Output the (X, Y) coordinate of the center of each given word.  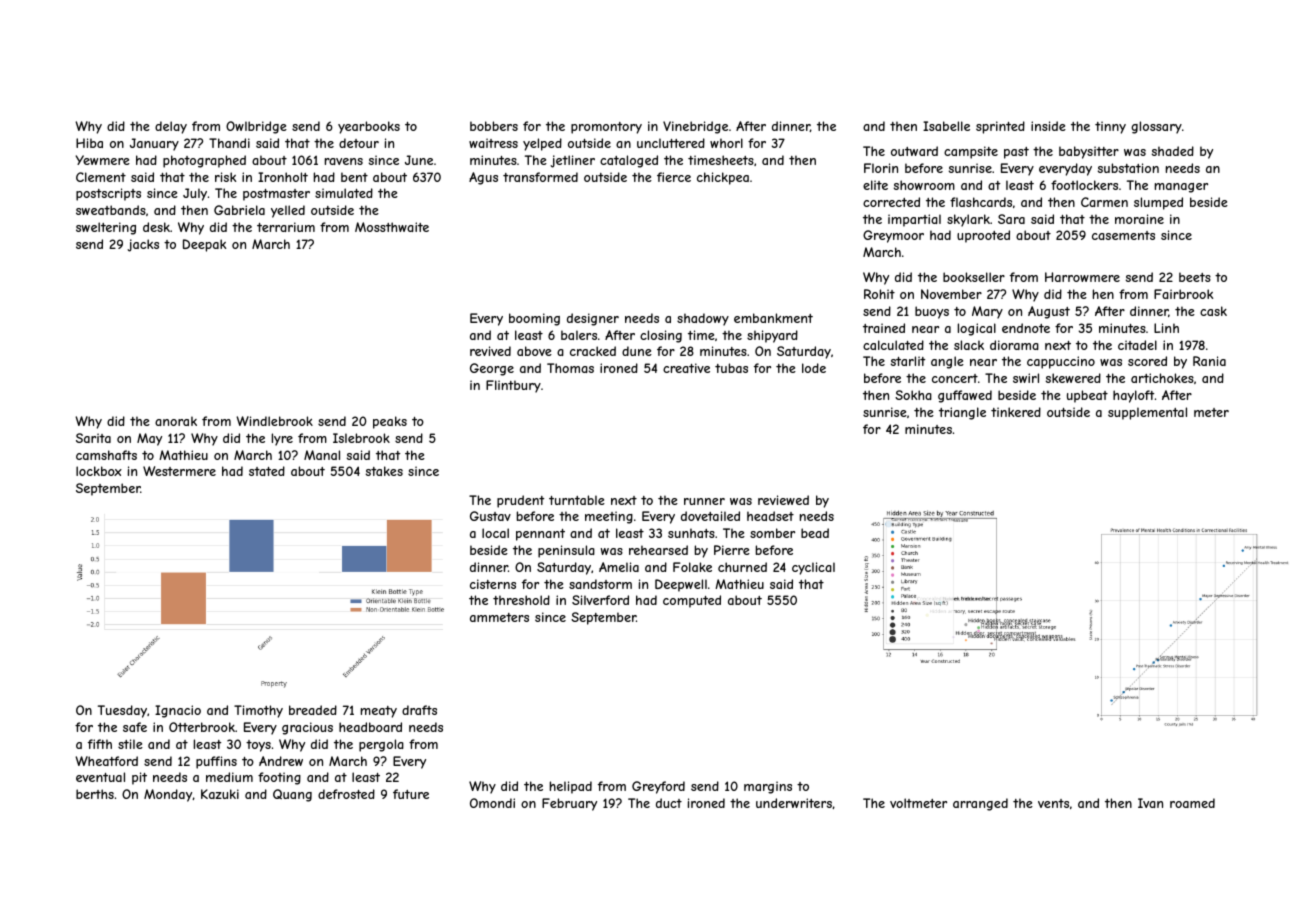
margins (768, 787)
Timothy (258, 711)
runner (704, 501)
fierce (674, 177)
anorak (176, 421)
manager (1181, 188)
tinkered (1016, 412)
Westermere (179, 471)
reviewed (783, 500)
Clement (101, 177)
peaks (390, 422)
